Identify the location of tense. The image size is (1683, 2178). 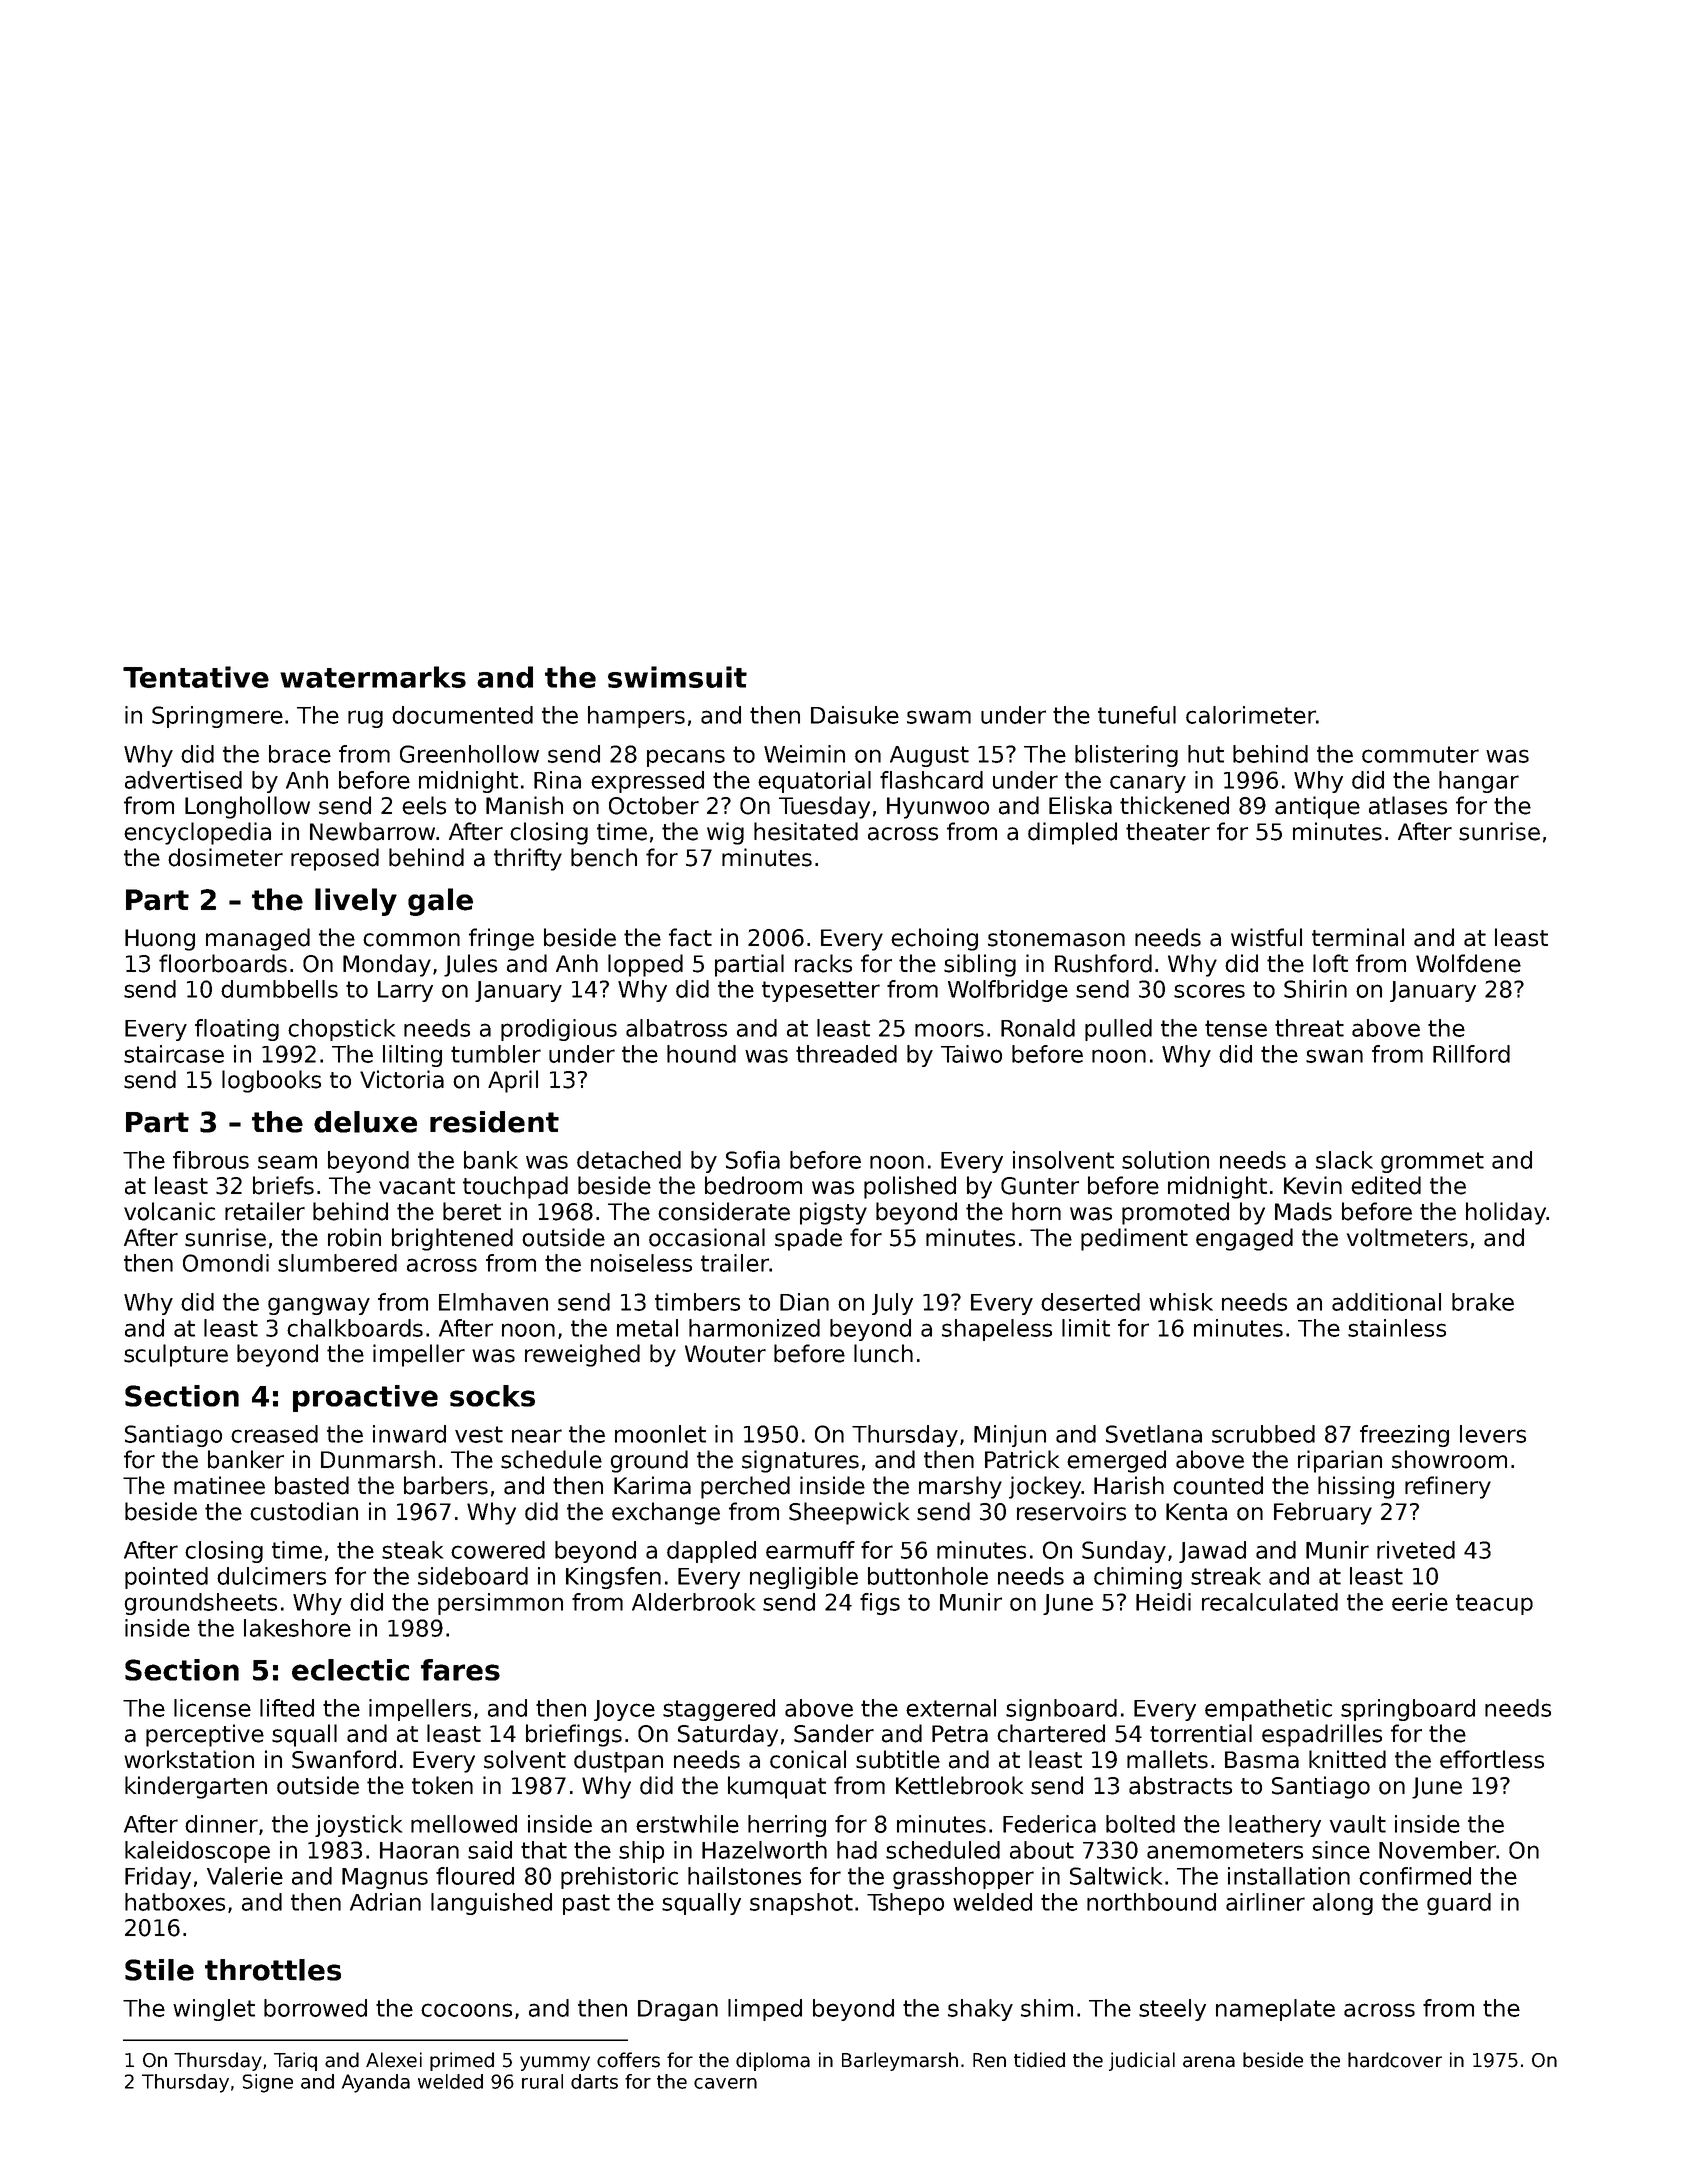
(1236, 1028).
